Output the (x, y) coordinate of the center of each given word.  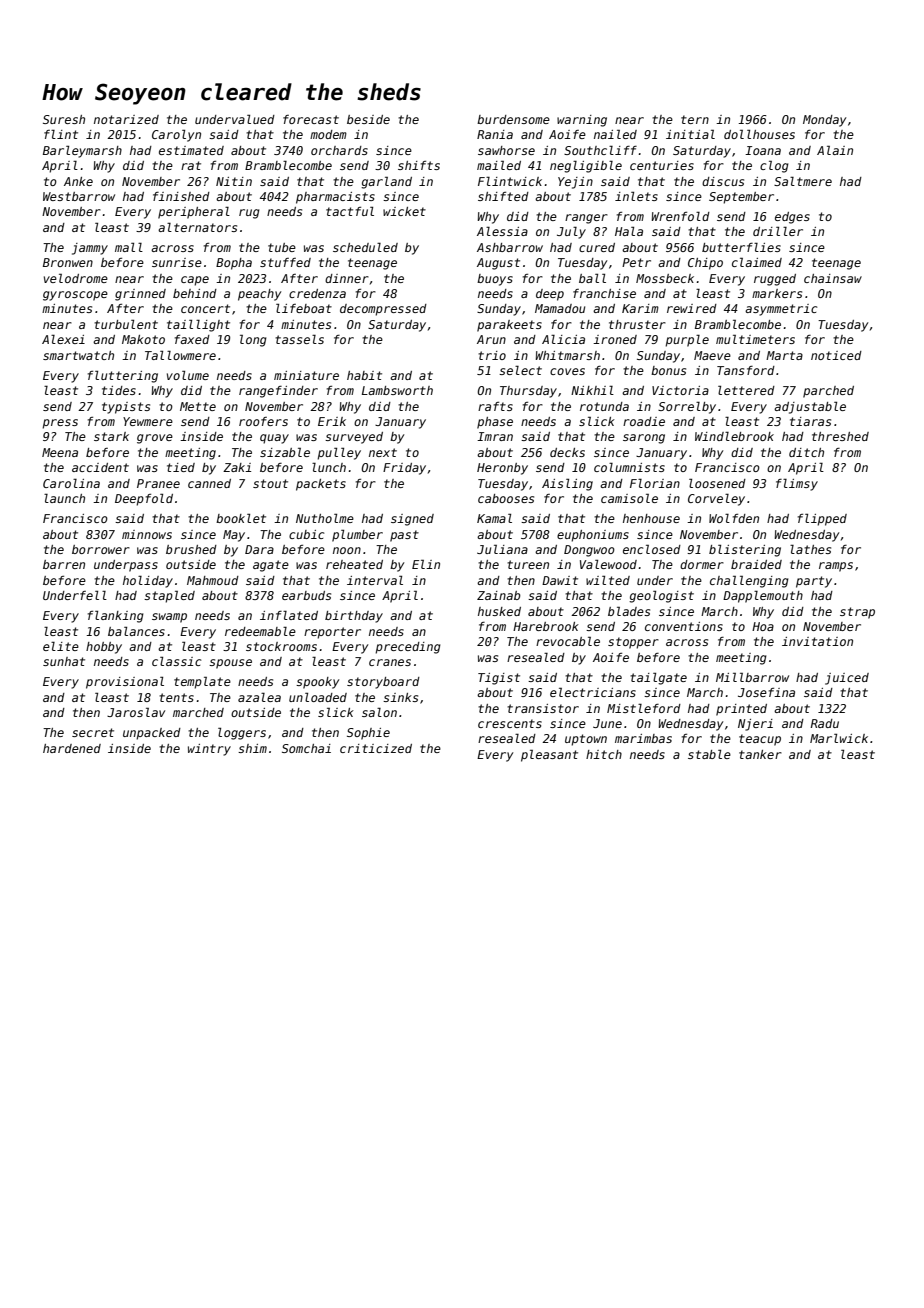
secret (93, 732)
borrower (101, 549)
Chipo (705, 264)
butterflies (741, 247)
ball (592, 278)
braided (756, 564)
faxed (192, 339)
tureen (528, 564)
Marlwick (839, 738)
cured (597, 247)
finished (181, 196)
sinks (400, 697)
